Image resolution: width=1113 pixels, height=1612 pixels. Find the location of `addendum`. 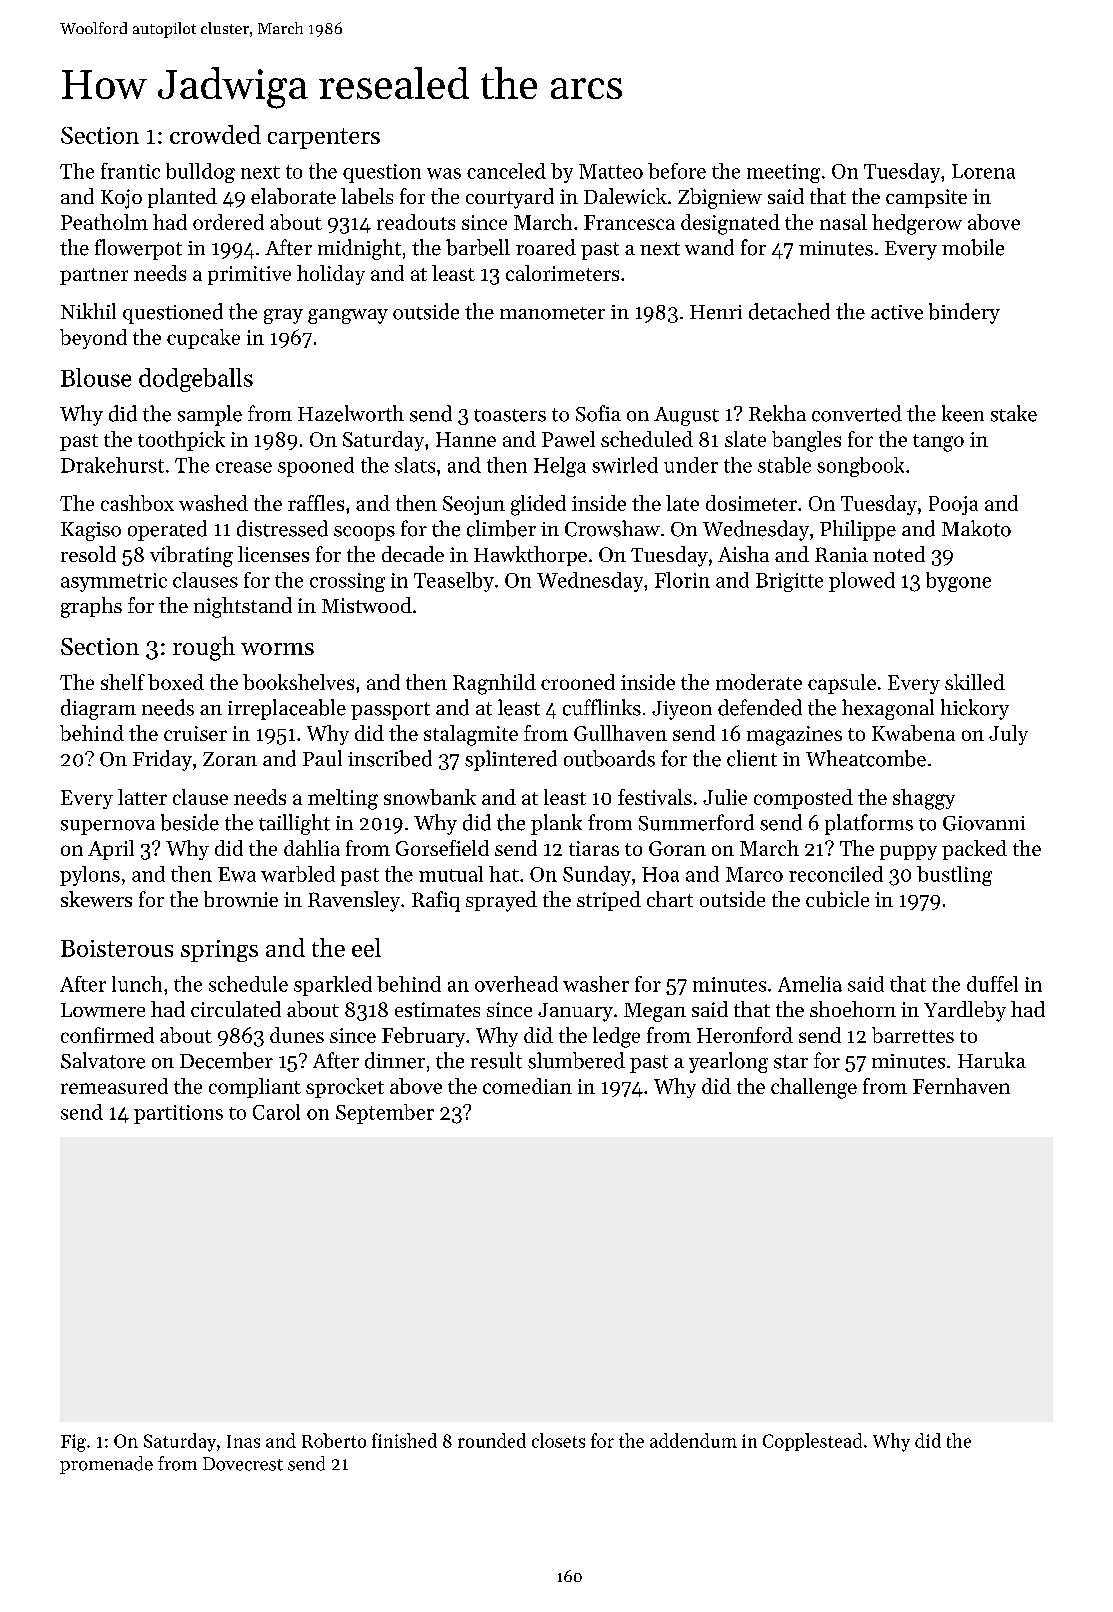

addendum is located at coordinates (693, 1440).
